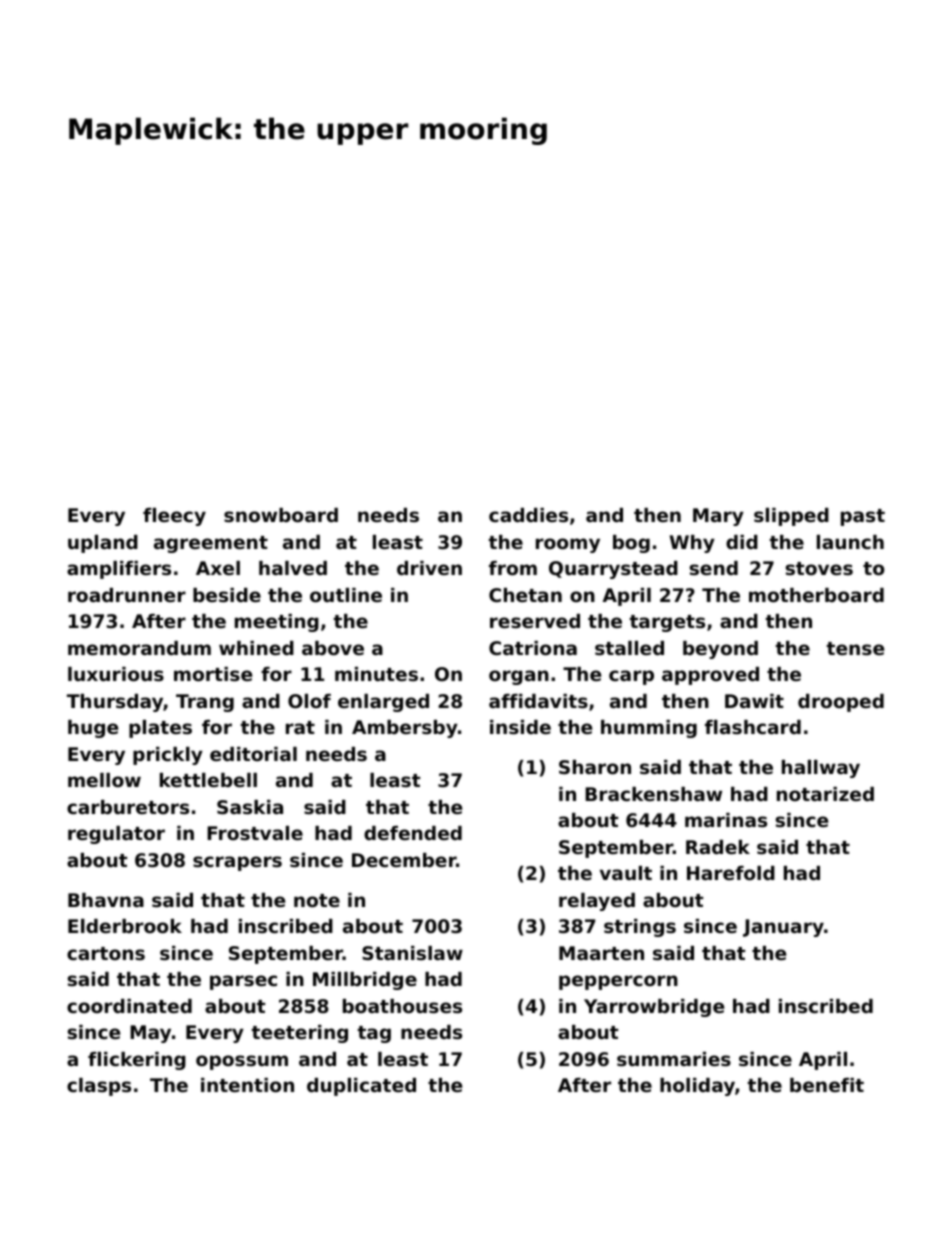 This image has width=952, height=1233. I want to click on note, so click(317, 900).
